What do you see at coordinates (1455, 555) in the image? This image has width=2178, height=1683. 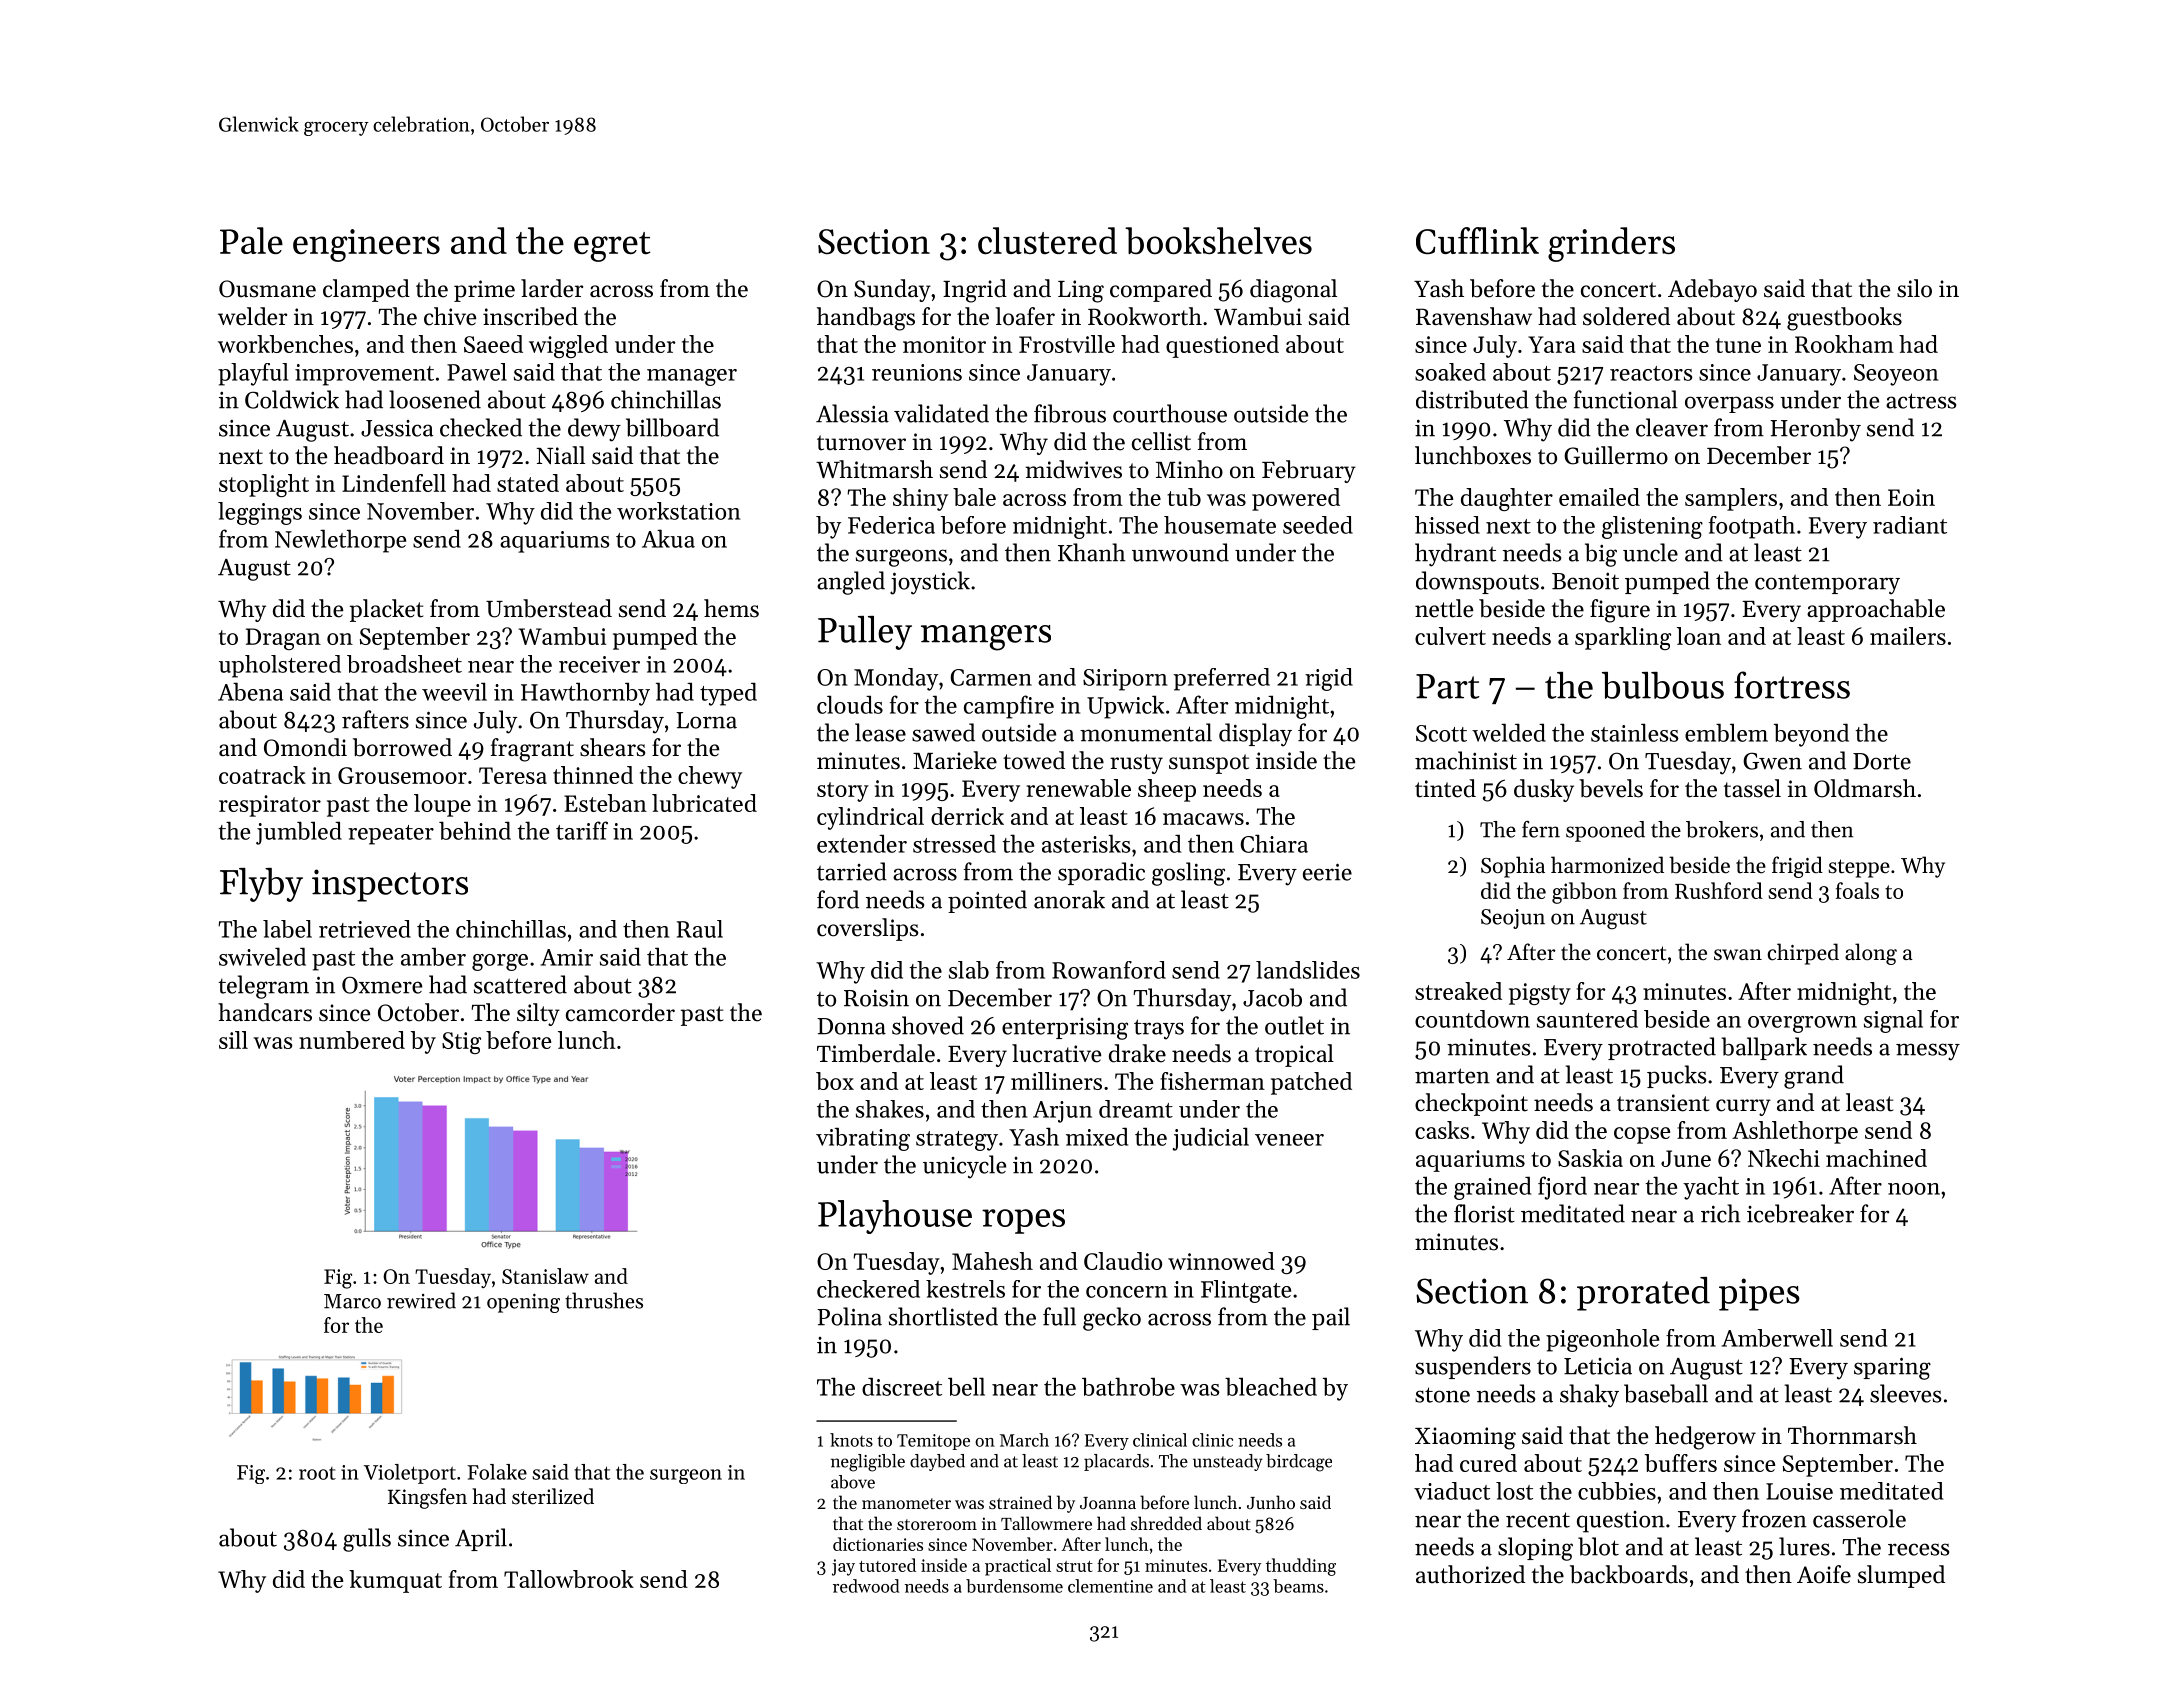 I see `hydrant` at bounding box center [1455, 555].
